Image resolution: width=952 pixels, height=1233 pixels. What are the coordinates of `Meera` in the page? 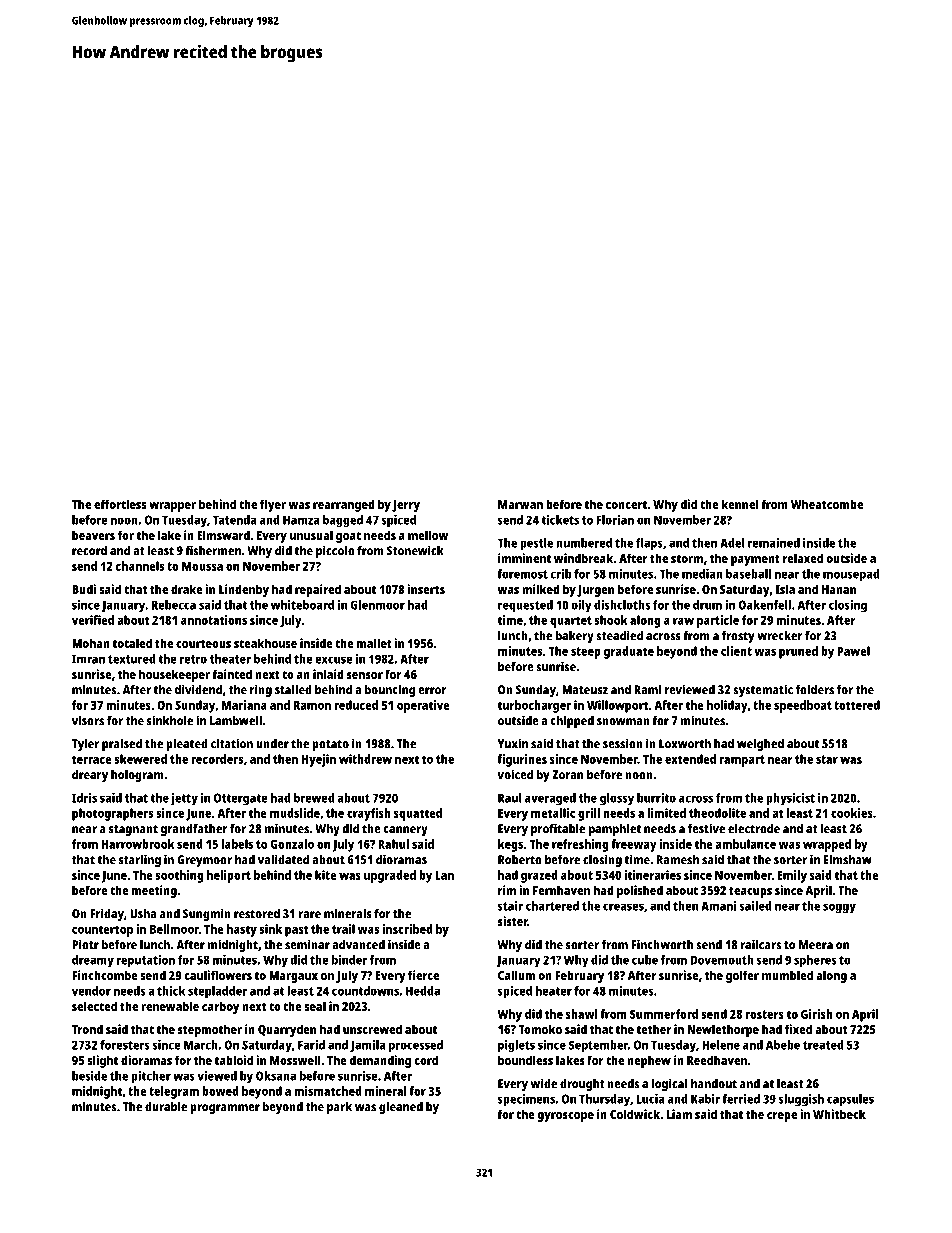 It's located at (816, 945).
